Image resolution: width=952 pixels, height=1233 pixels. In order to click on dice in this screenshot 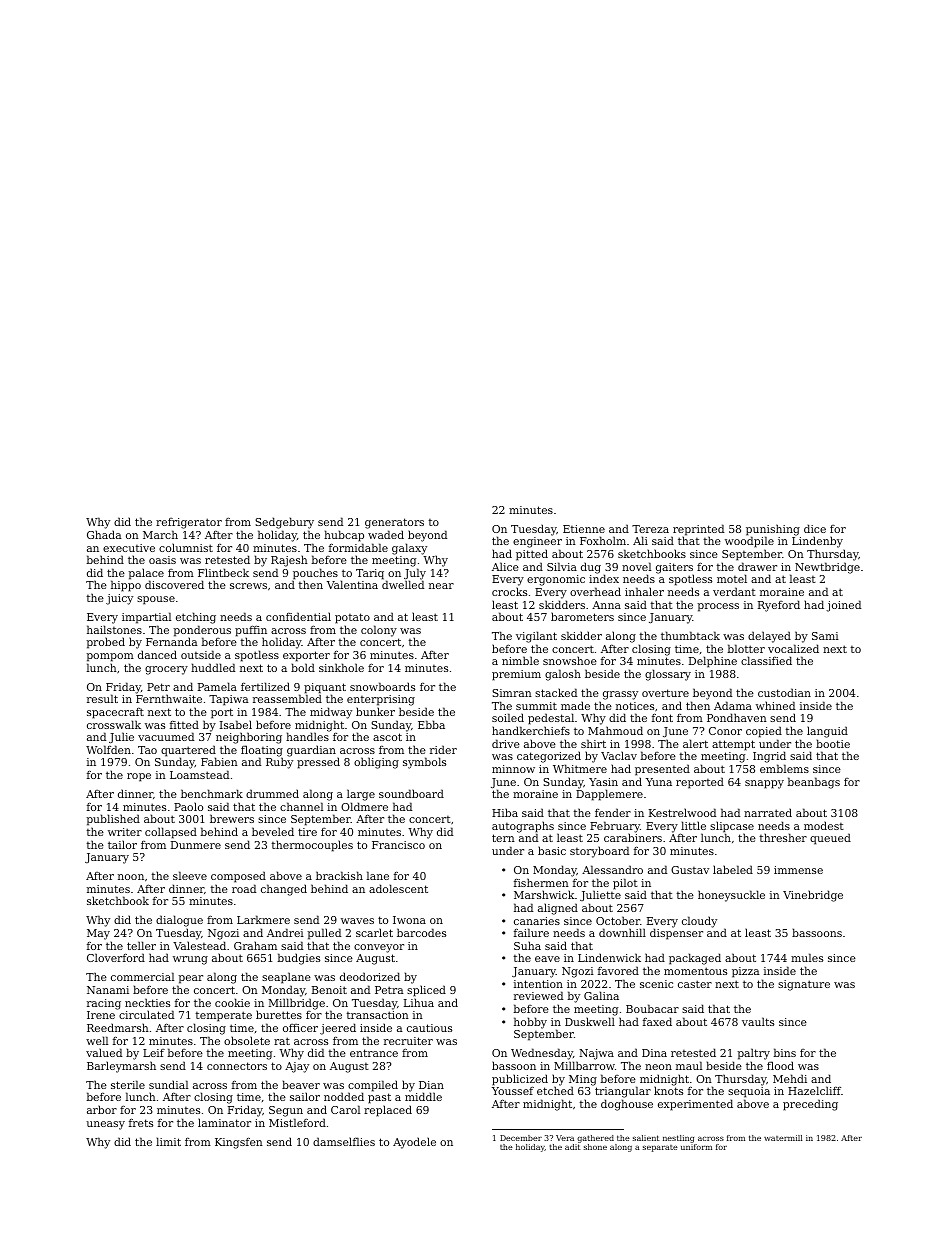, I will do `click(815, 528)`.
